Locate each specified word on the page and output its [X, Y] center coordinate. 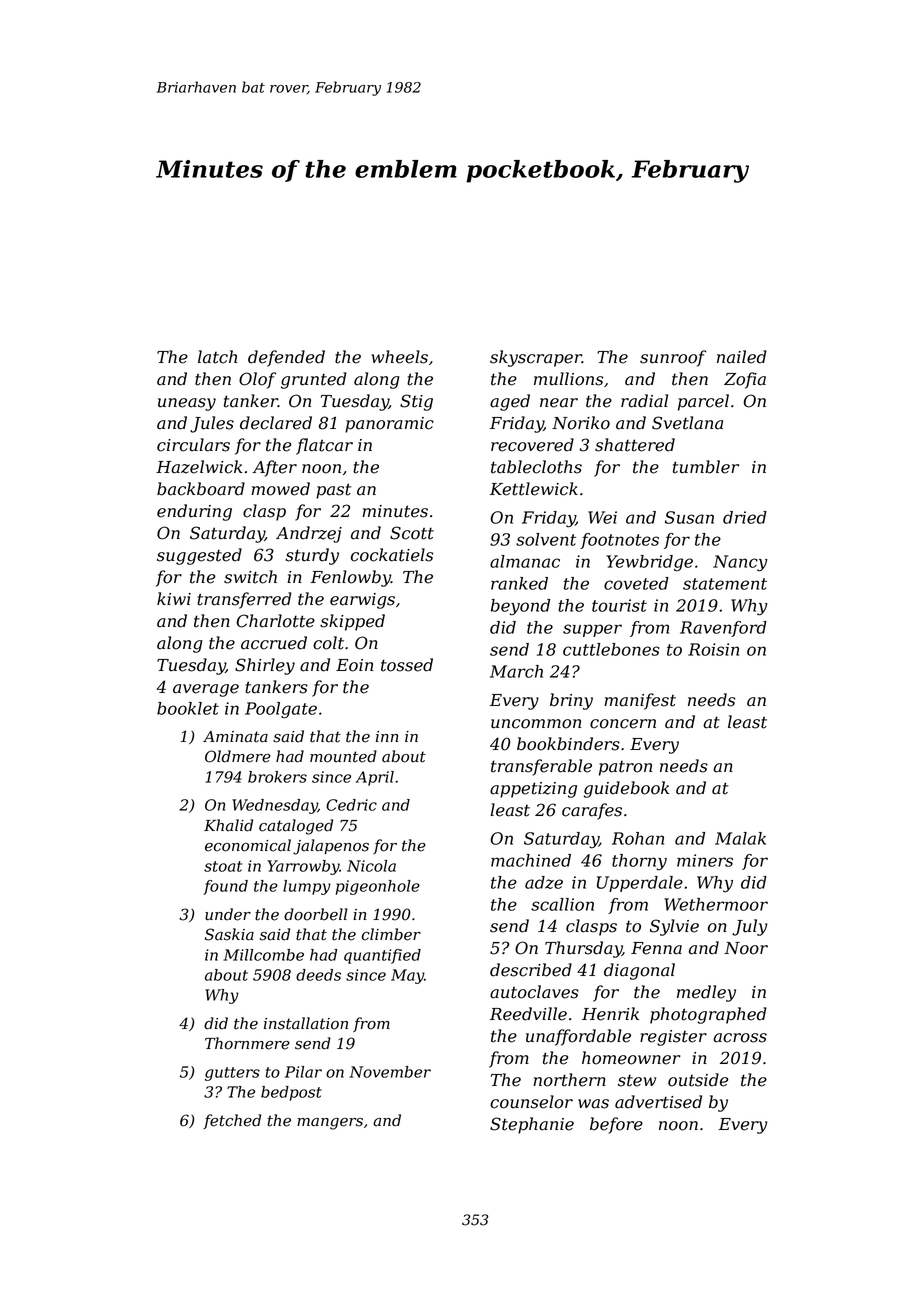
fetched [232, 1121]
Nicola [371, 866]
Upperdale [640, 884]
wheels [399, 357]
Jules [212, 424]
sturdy [312, 556]
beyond [520, 607]
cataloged [296, 827]
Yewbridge [649, 563]
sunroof [673, 358]
